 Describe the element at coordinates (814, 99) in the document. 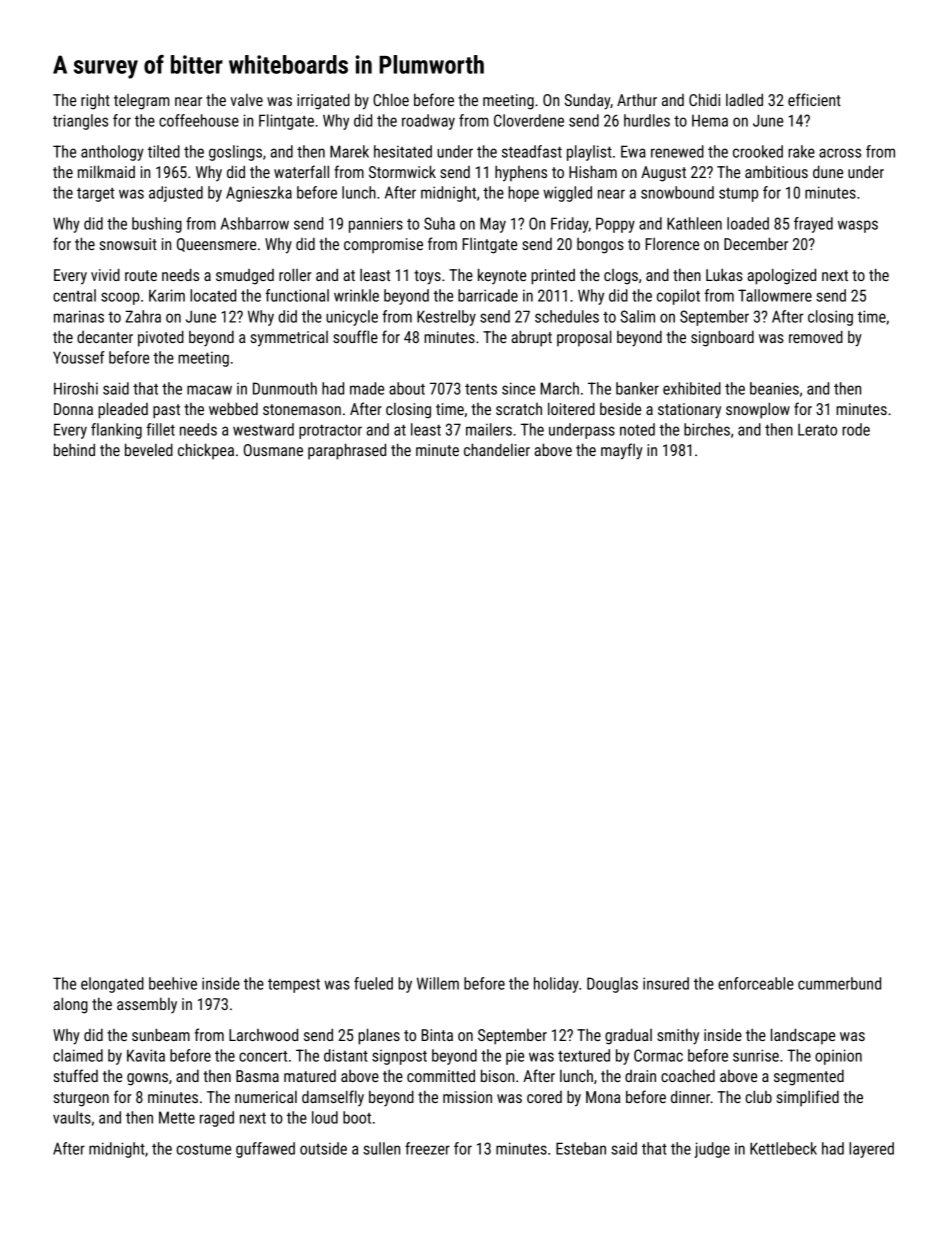

I see `efficient` at that location.
